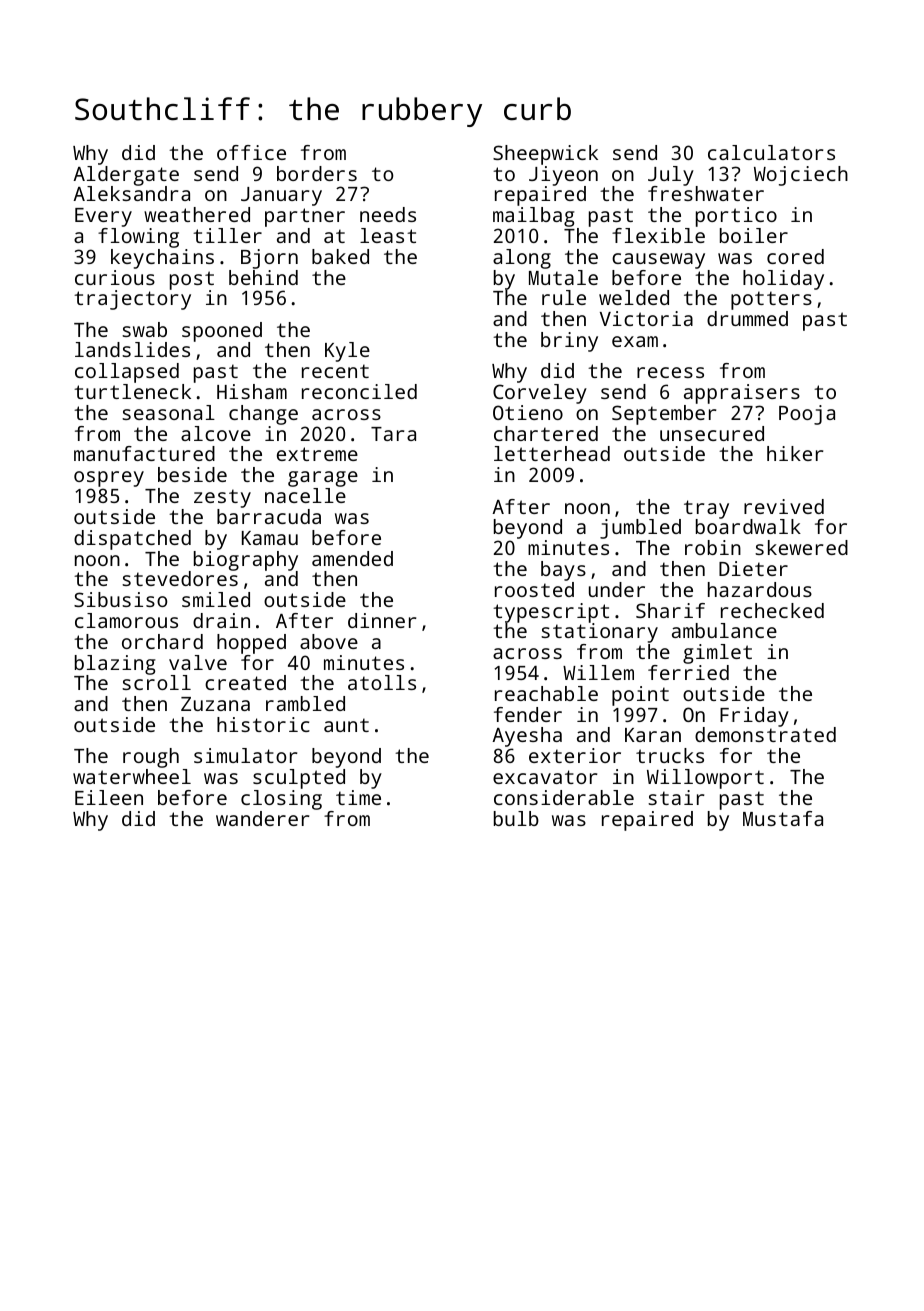  What do you see at coordinates (192, 280) in the page?
I see `post` at bounding box center [192, 280].
